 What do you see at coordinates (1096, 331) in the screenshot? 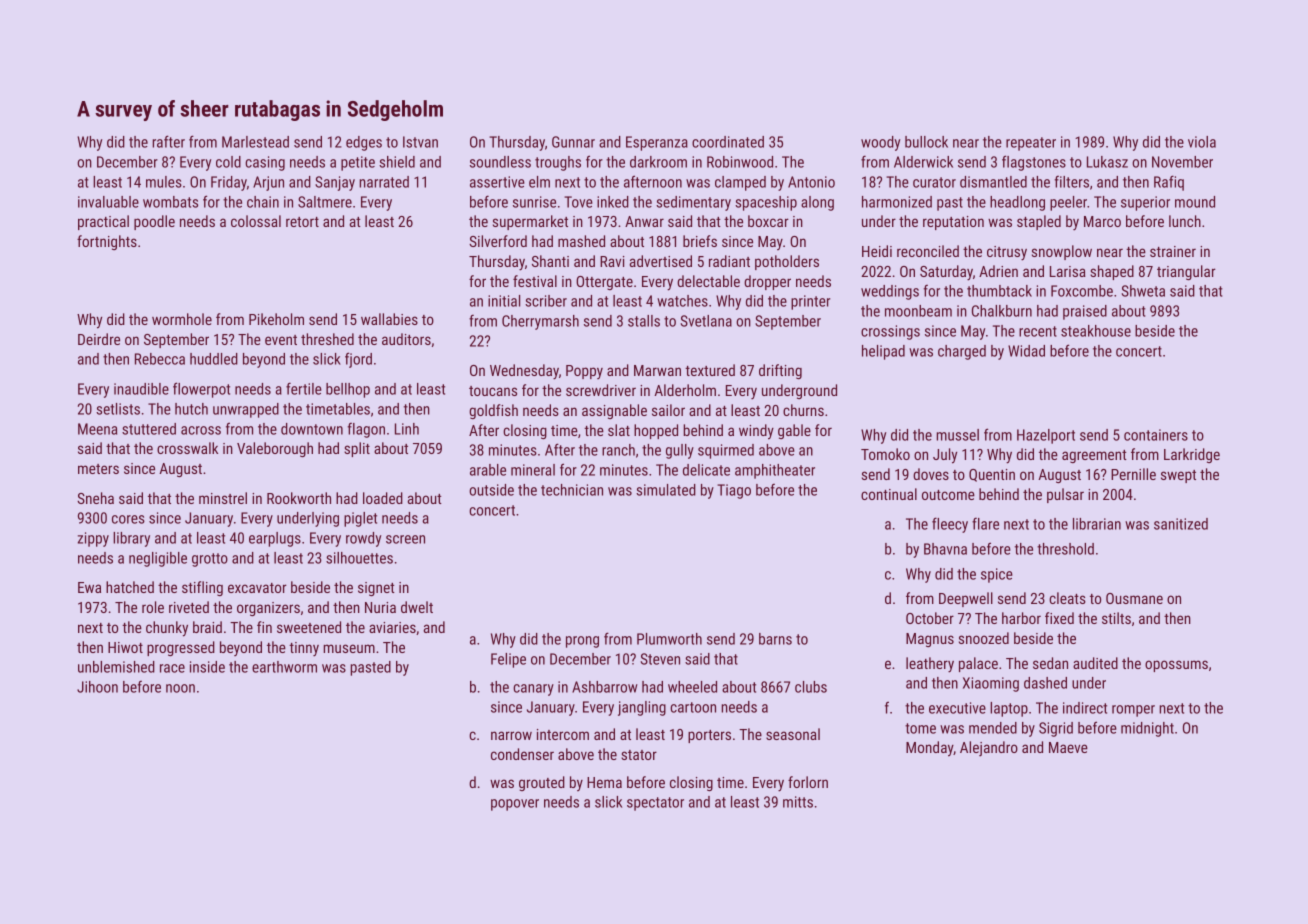
I see `steakhouse` at bounding box center [1096, 331].
